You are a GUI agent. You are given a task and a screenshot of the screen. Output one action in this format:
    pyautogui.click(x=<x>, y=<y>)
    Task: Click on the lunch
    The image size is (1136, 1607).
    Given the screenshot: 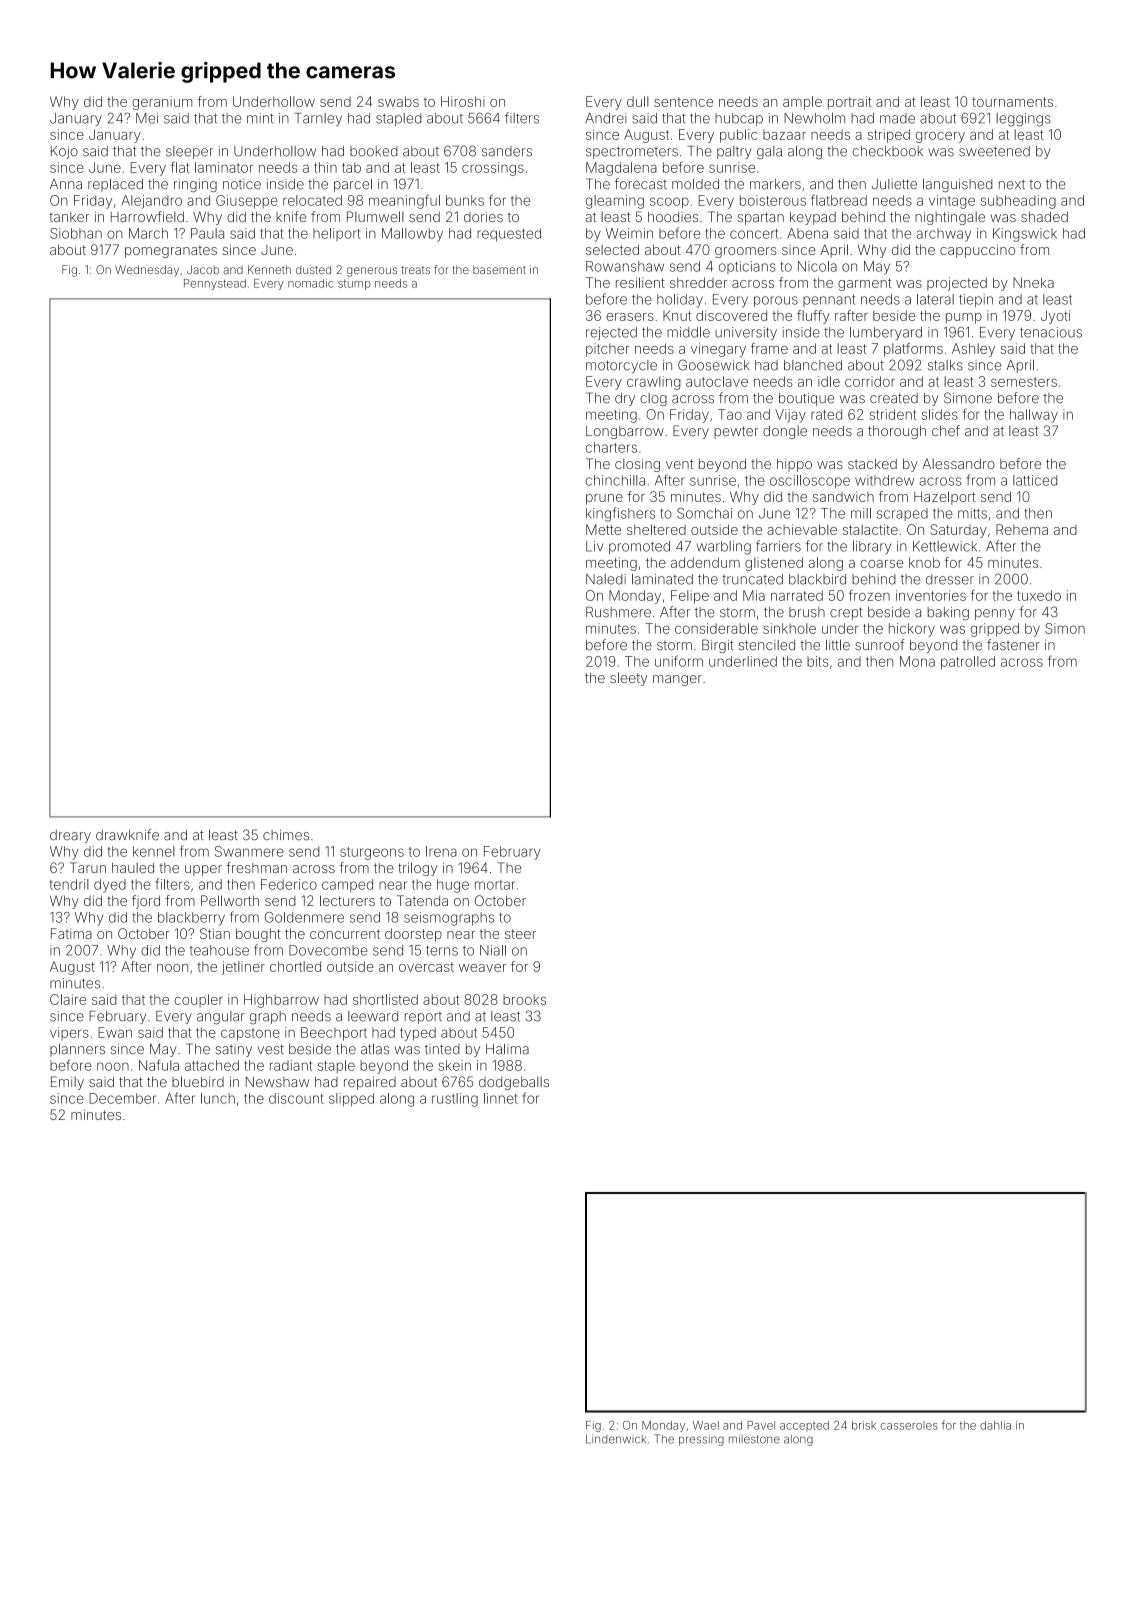 What is the action you would take?
    pyautogui.click(x=218, y=1098)
